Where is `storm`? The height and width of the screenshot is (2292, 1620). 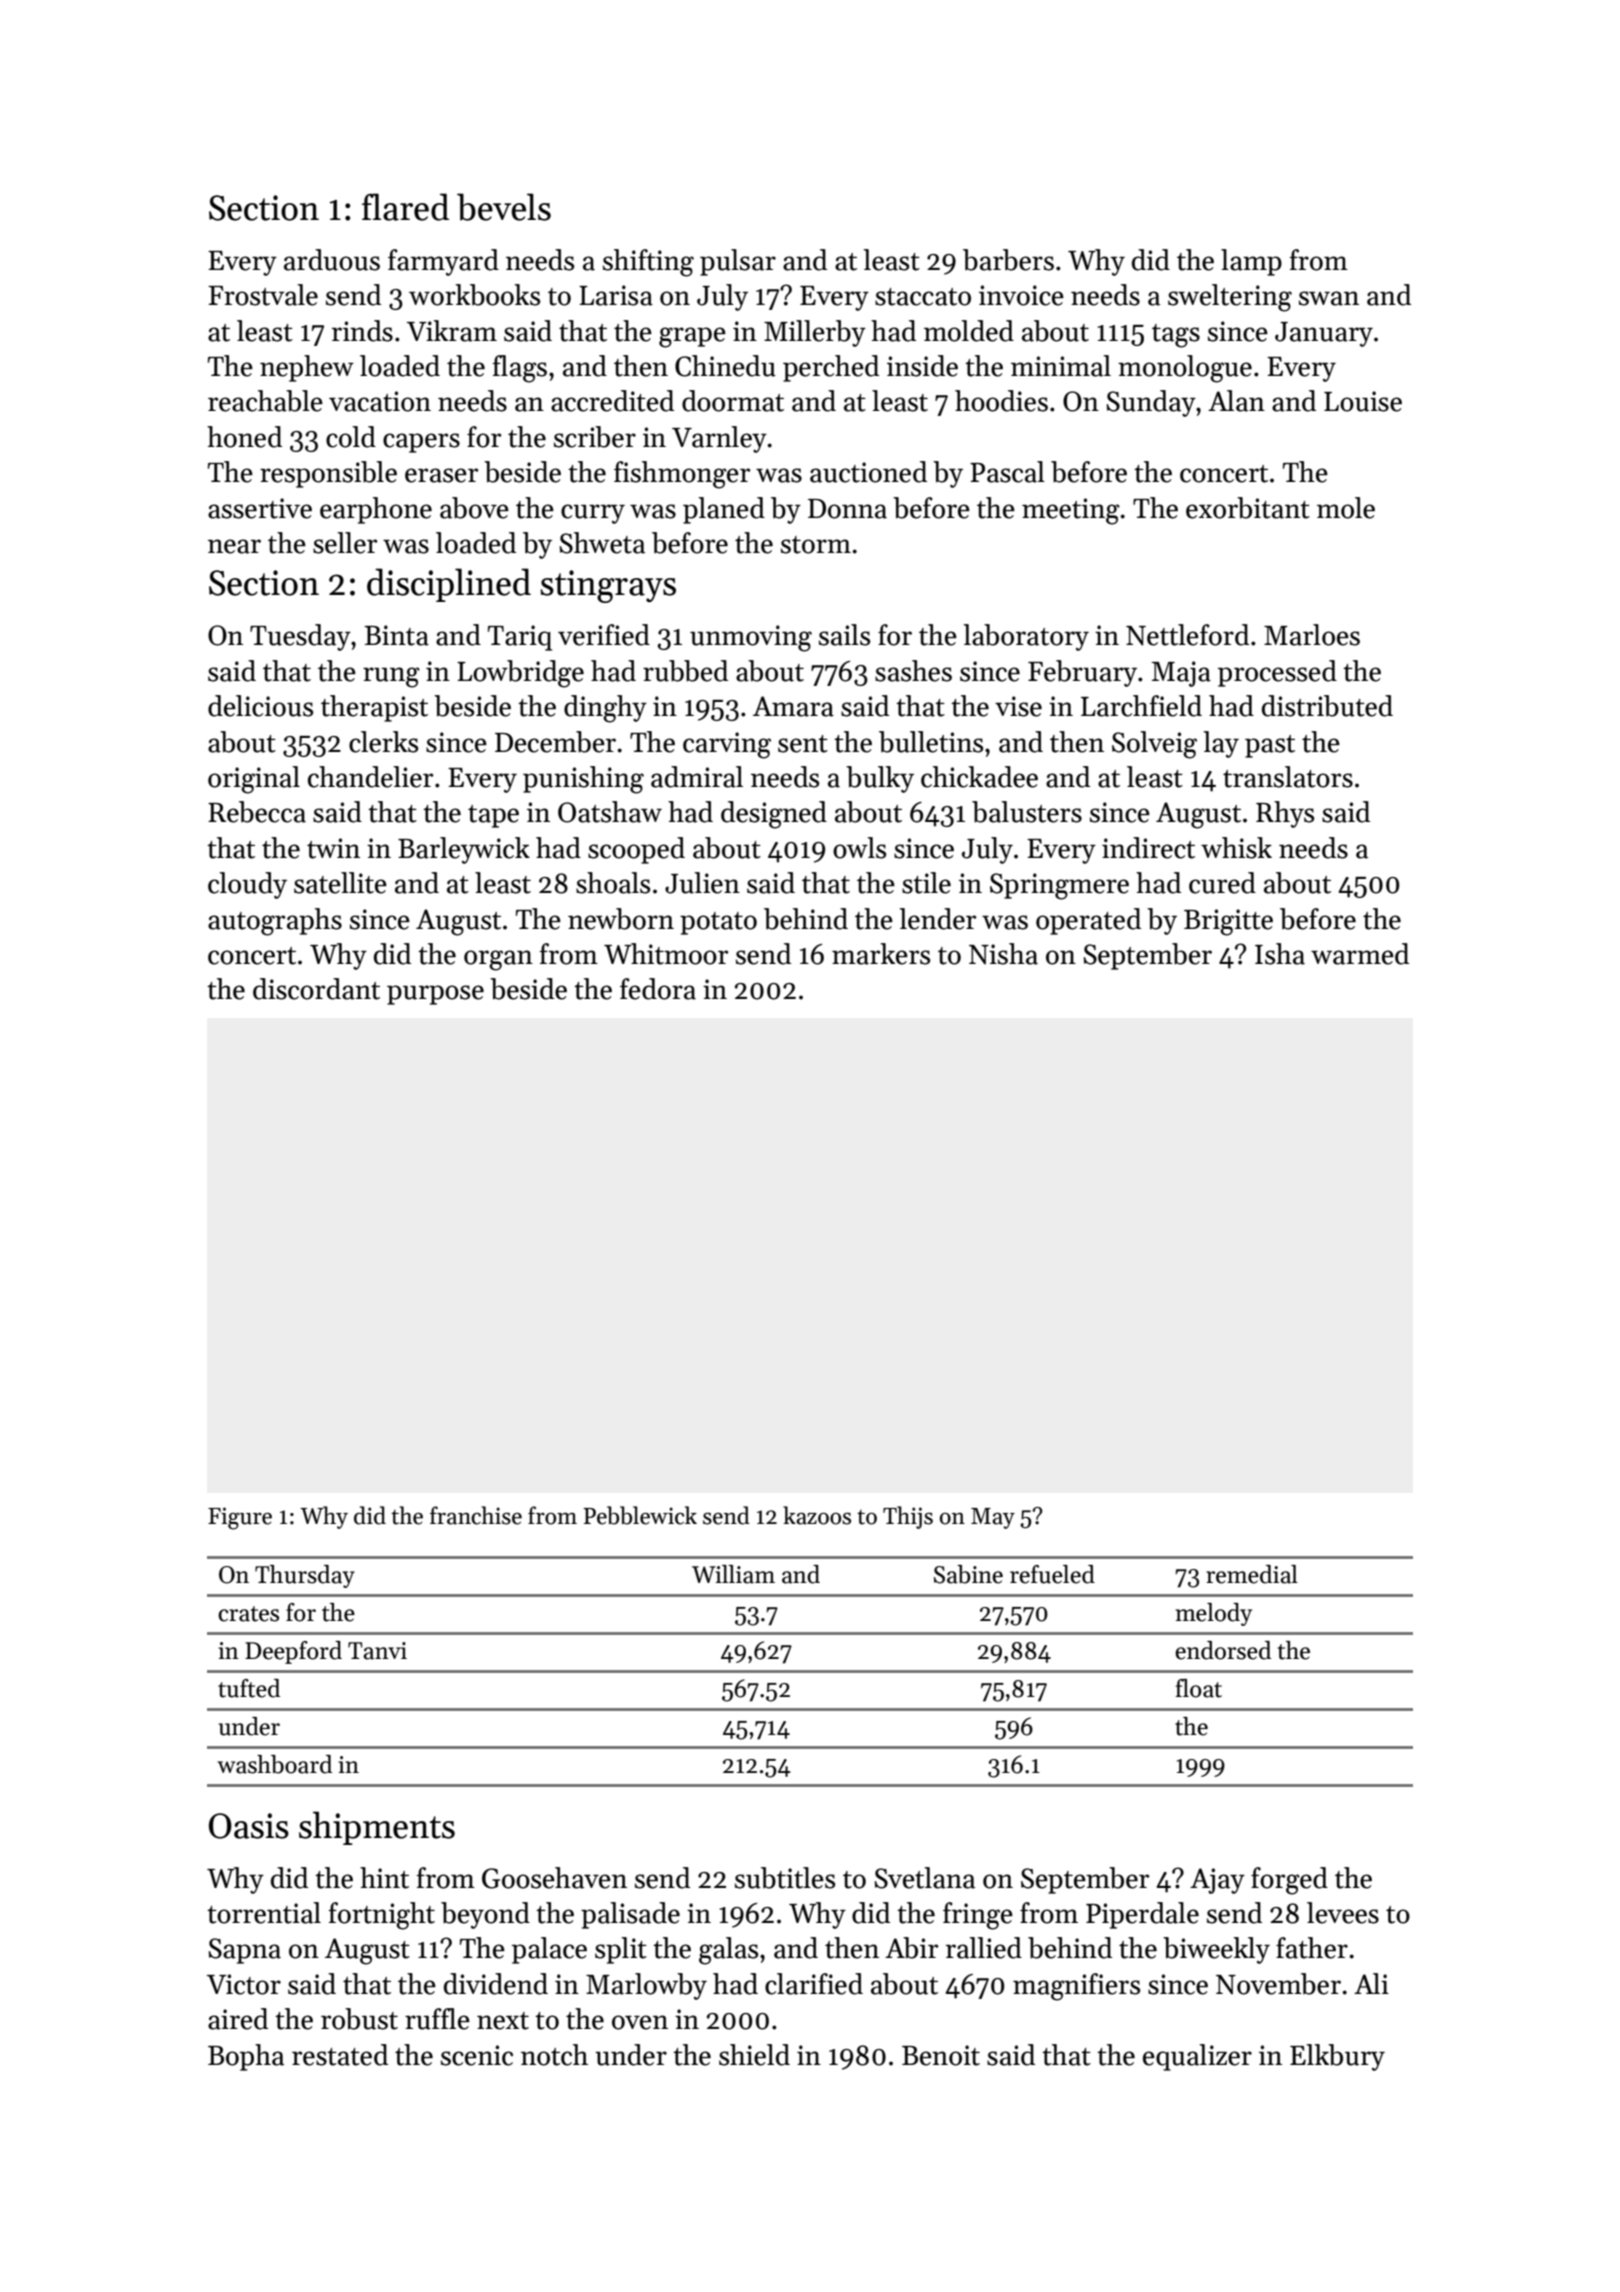
storm is located at coordinates (816, 545).
